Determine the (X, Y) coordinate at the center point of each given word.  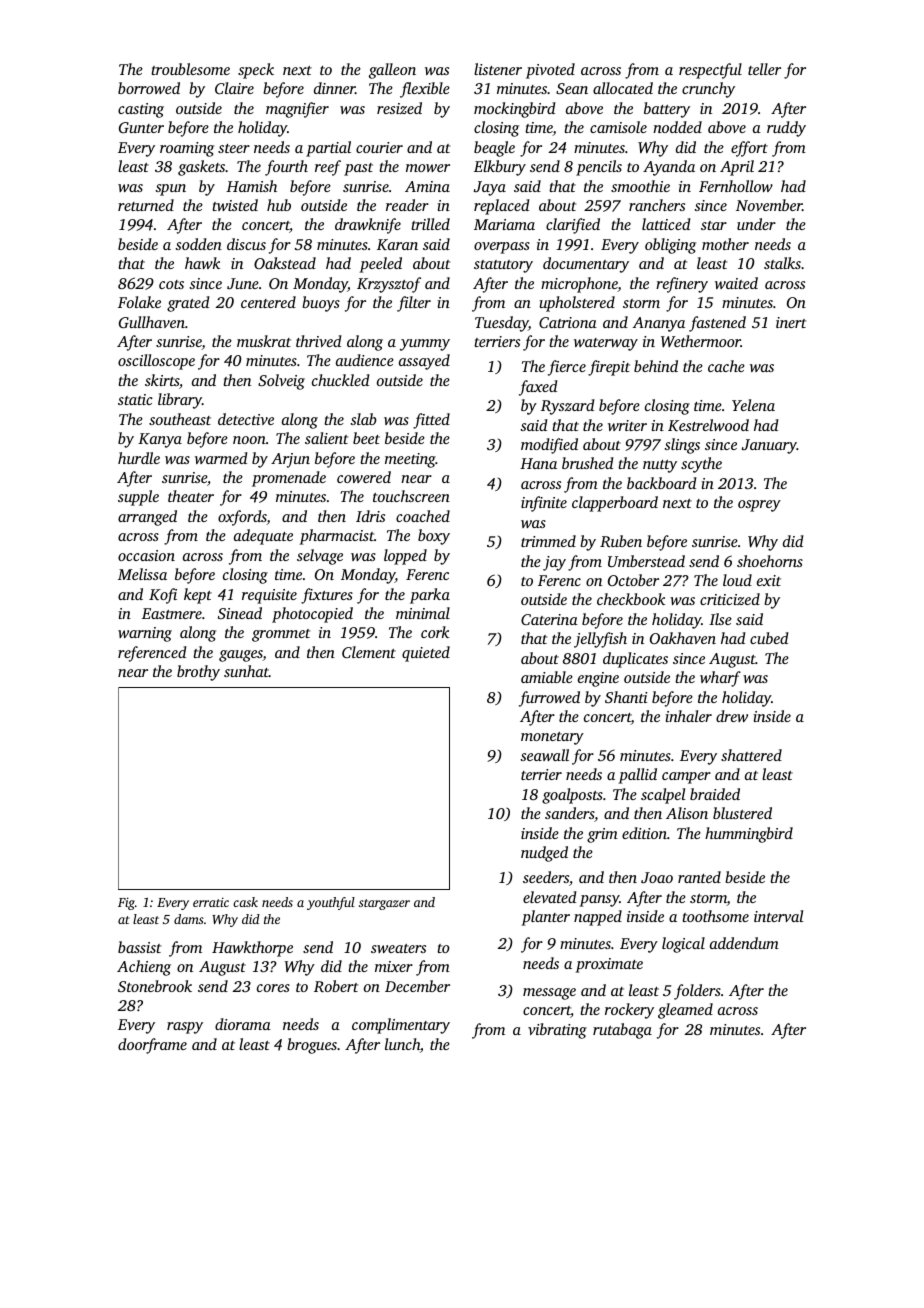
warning (145, 634)
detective (246, 419)
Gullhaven (152, 322)
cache (726, 366)
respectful (710, 71)
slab (363, 419)
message (549, 994)
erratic (211, 902)
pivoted (550, 71)
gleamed (685, 1011)
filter (414, 304)
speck (256, 71)
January (769, 446)
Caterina (549, 619)
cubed (769, 638)
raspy (185, 1028)
